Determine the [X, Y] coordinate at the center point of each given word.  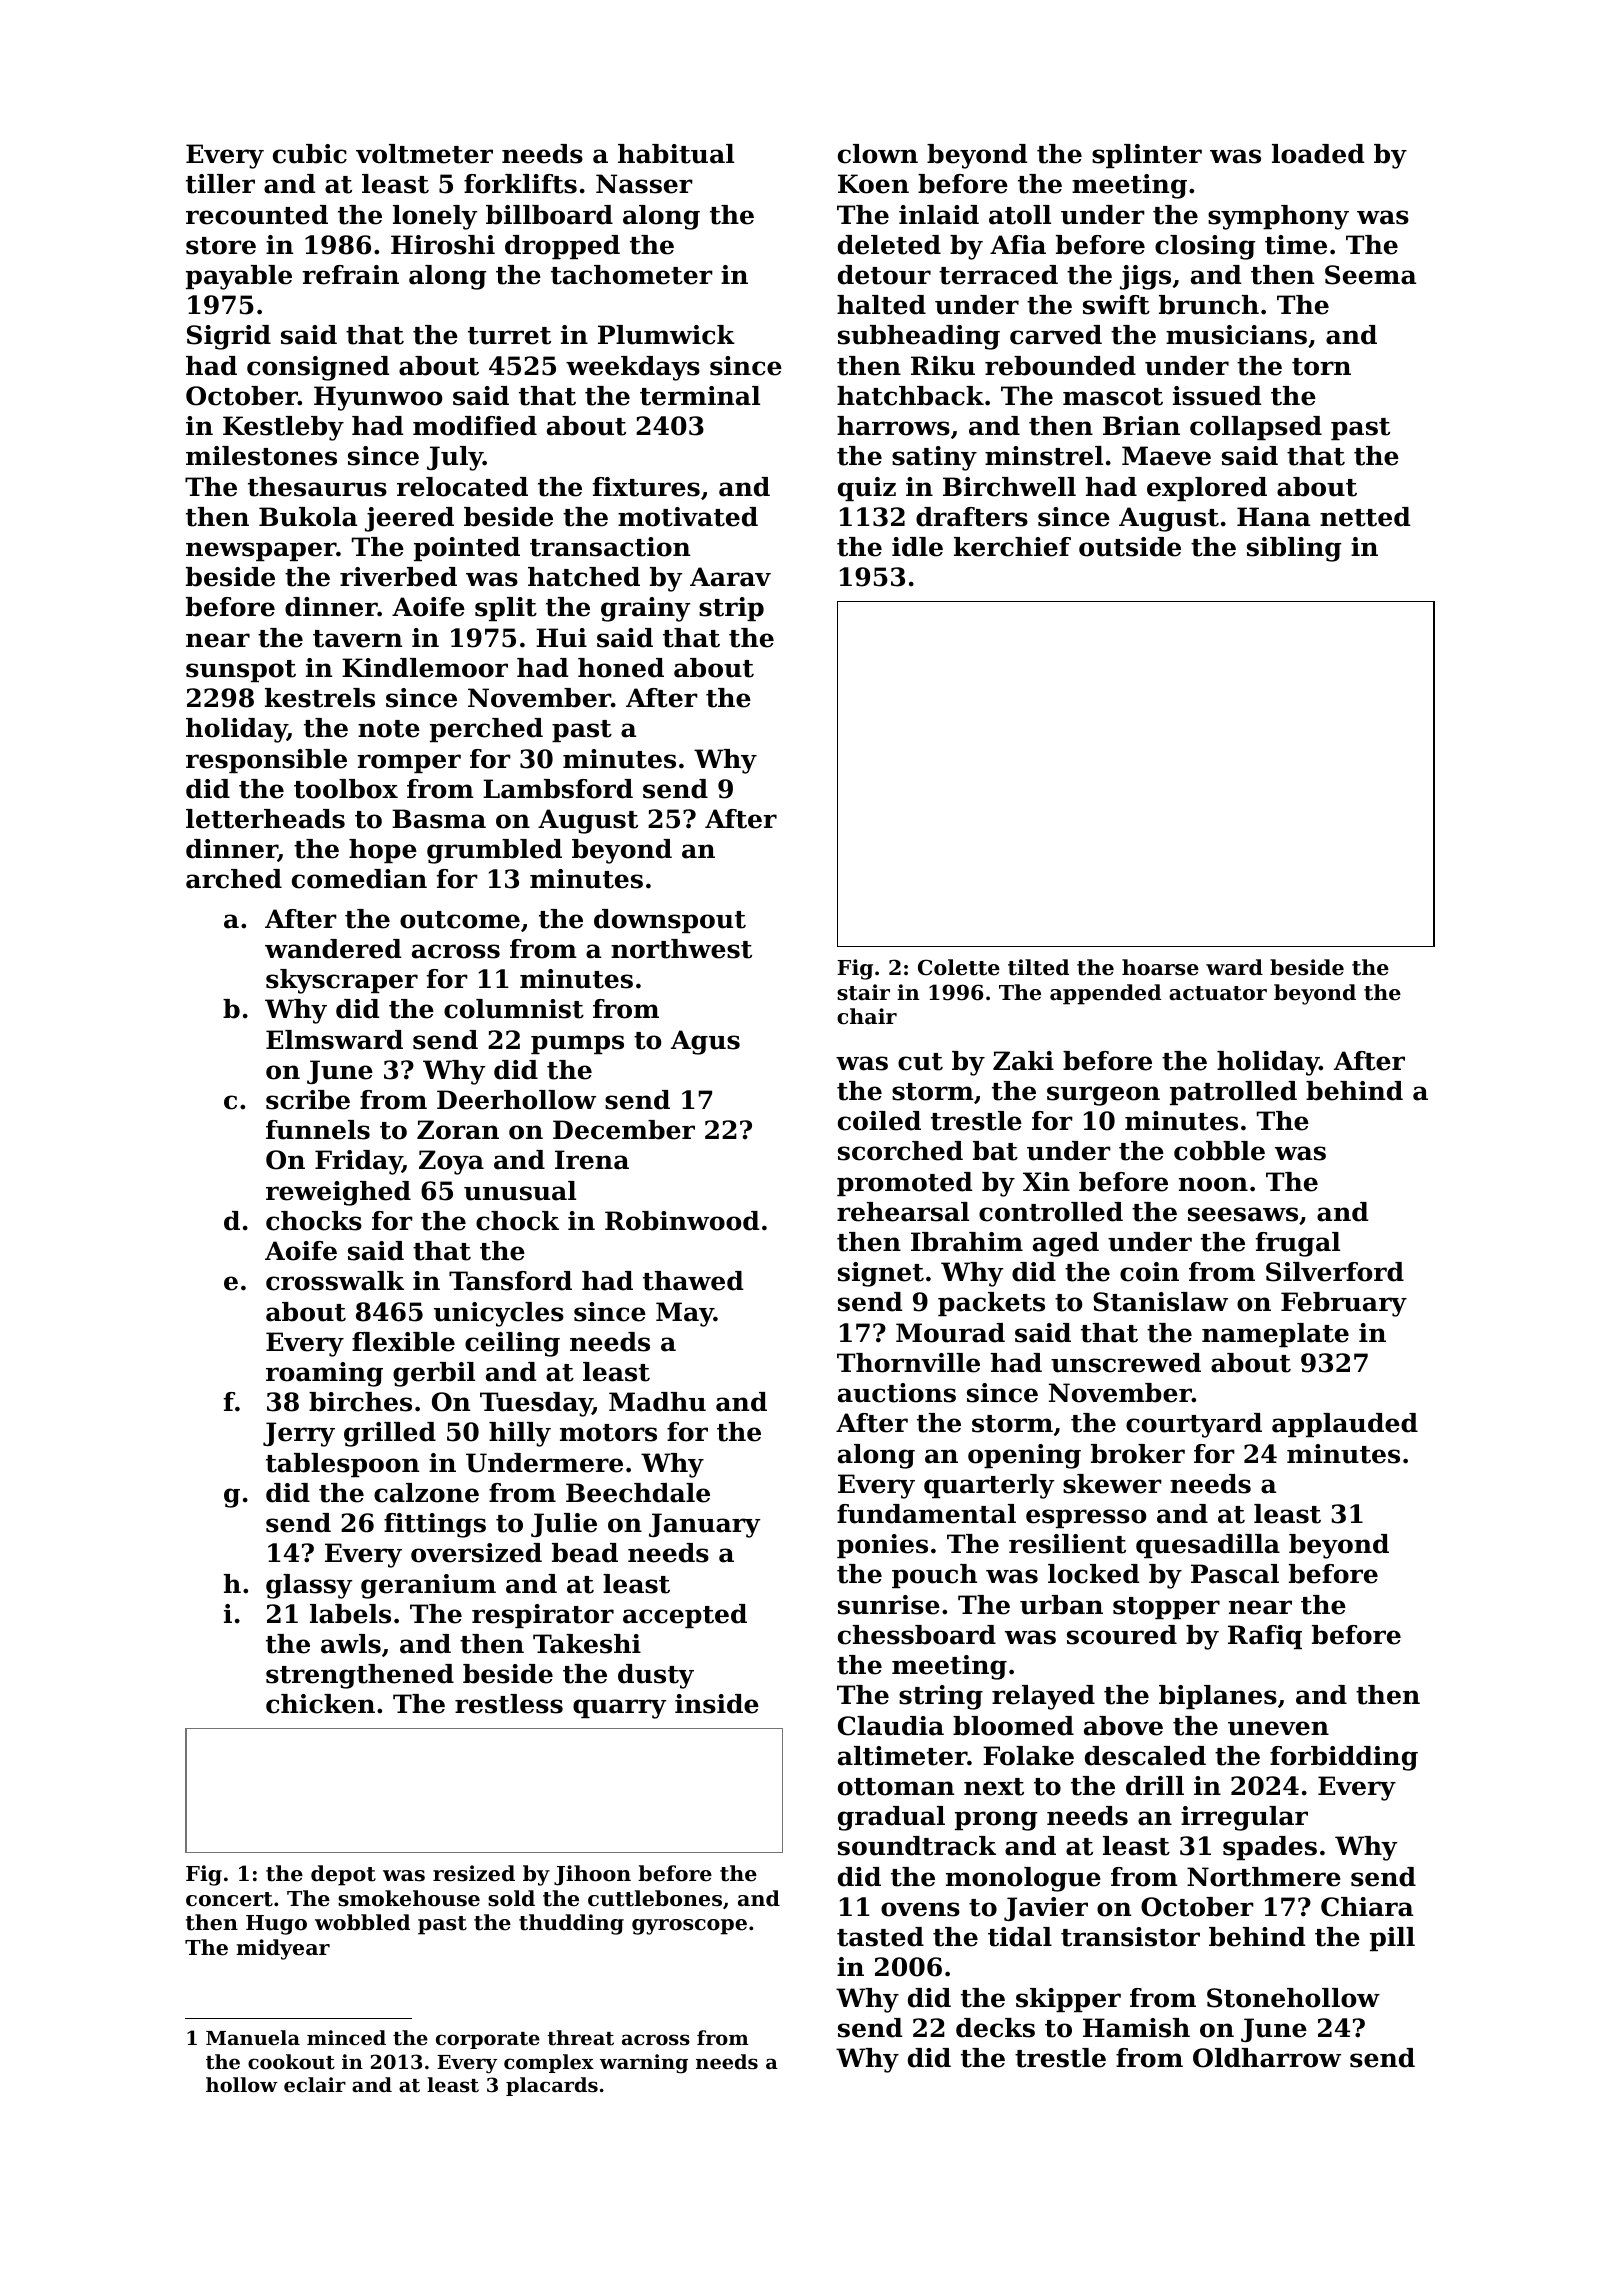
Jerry [299, 1434]
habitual [676, 154]
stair [863, 992]
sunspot [241, 671]
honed [621, 668]
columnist [514, 1009]
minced [346, 2037]
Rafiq [1265, 1637]
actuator [1218, 993]
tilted [1038, 967]
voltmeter [424, 154]
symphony [1278, 217]
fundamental [926, 1514]
